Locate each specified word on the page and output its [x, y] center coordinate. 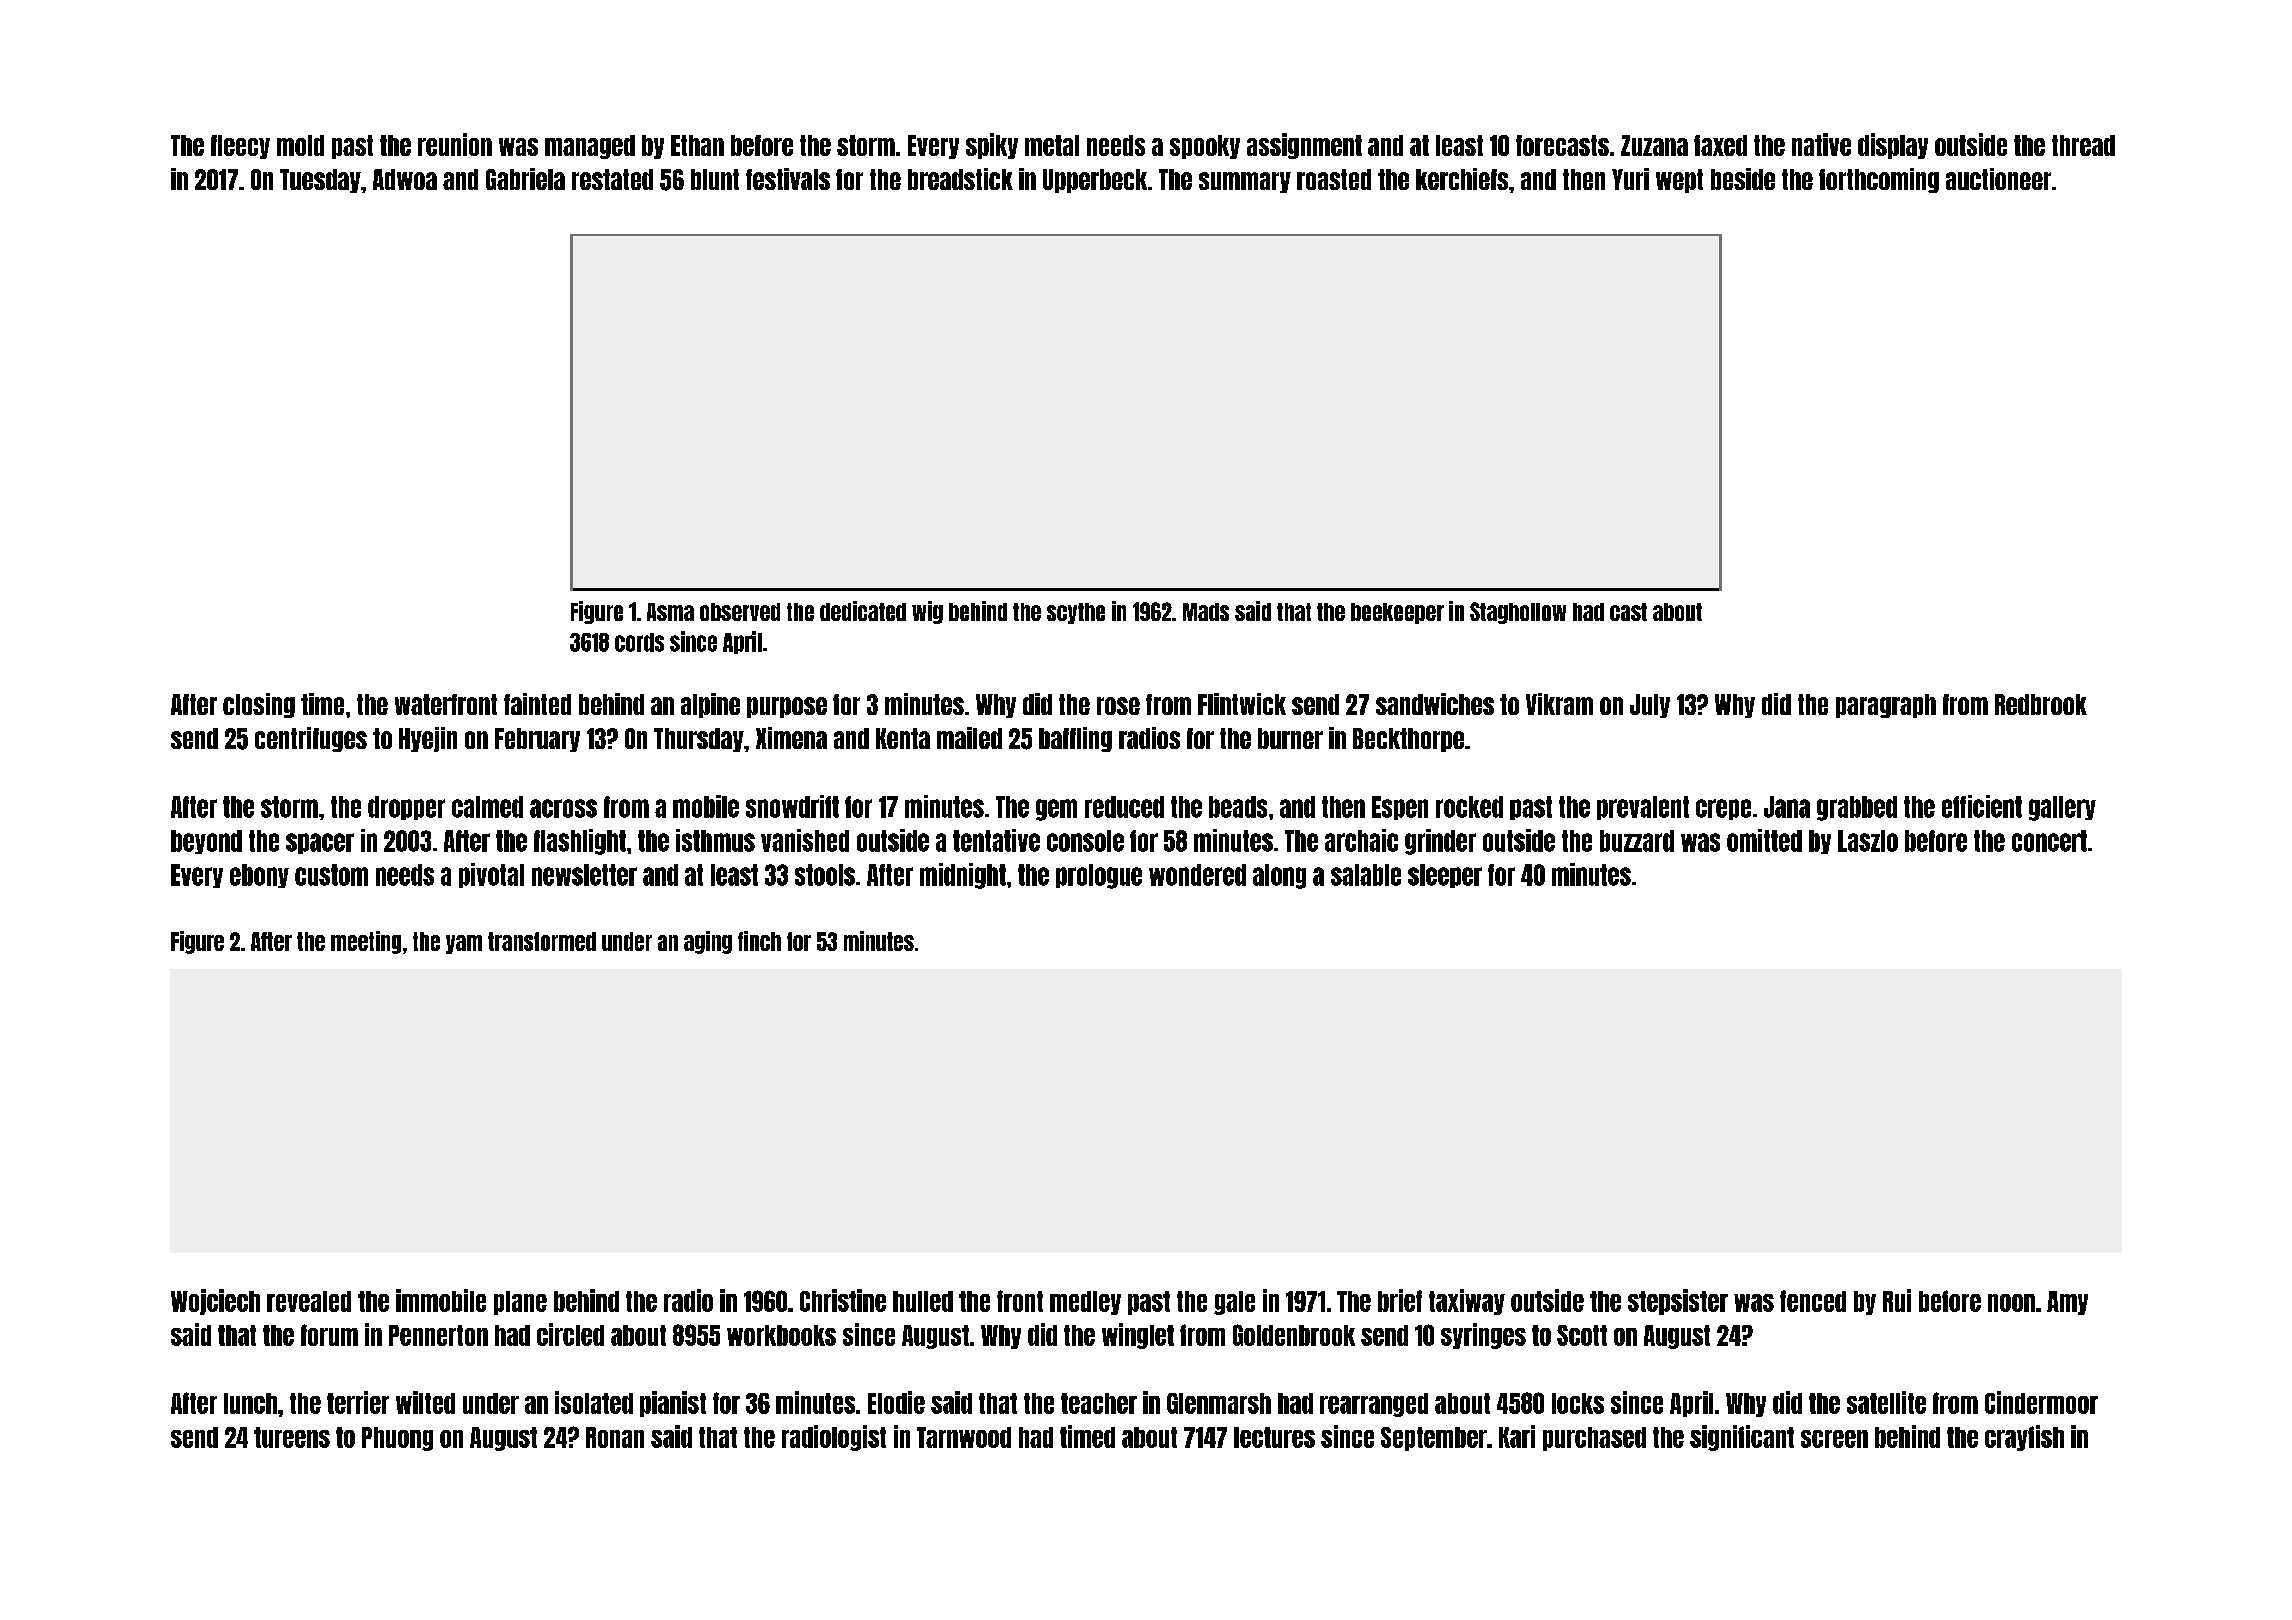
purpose [787, 707]
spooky [1205, 147]
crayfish [2024, 1438]
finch [759, 941]
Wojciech [215, 1302]
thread [2083, 145]
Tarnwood [964, 1437]
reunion [455, 144]
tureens [292, 1437]
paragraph [1886, 706]
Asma [670, 612]
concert [2049, 841]
